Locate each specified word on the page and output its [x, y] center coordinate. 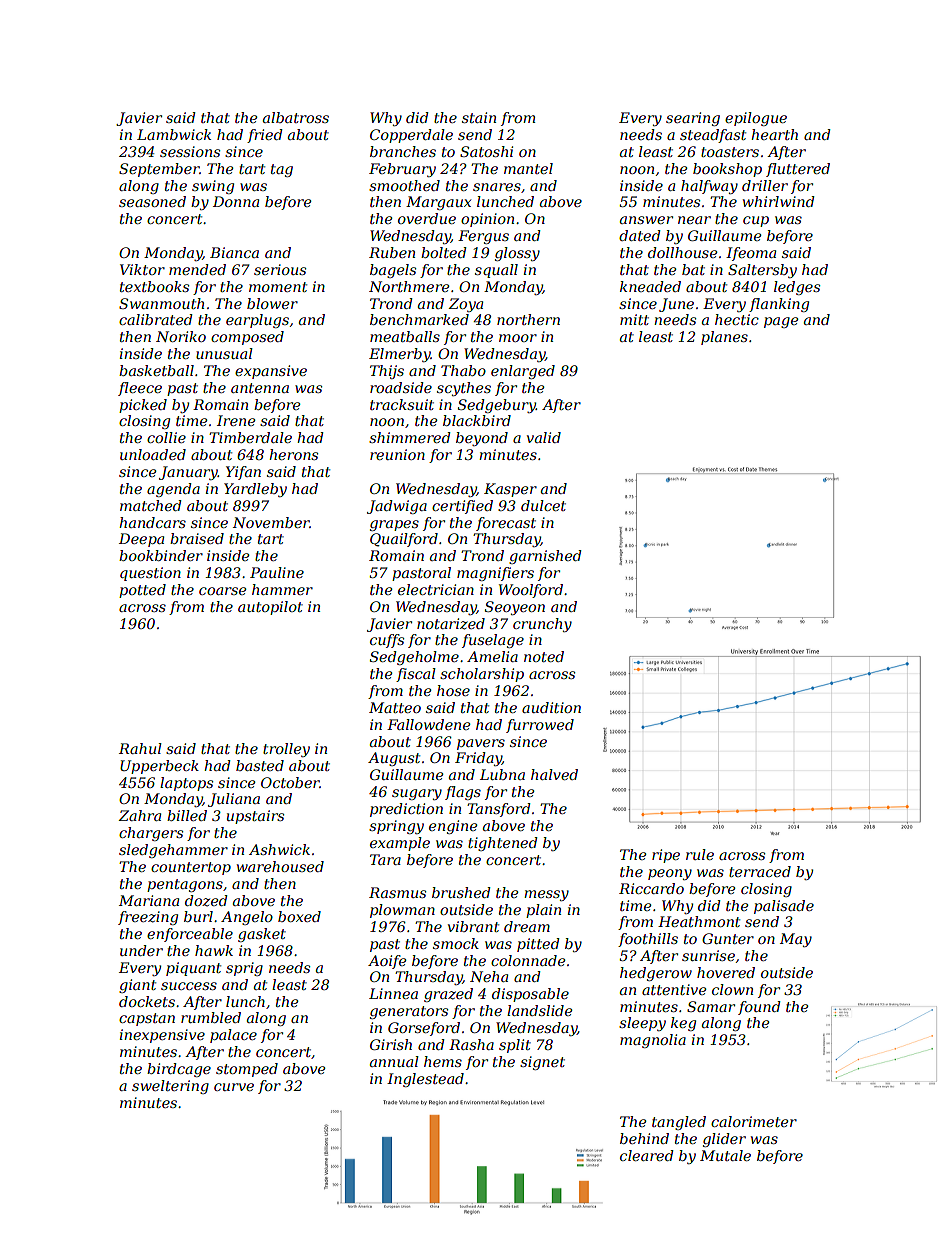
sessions [190, 151]
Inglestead [425, 1080]
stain [479, 117]
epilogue [756, 119]
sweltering [170, 1087]
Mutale [725, 1155]
